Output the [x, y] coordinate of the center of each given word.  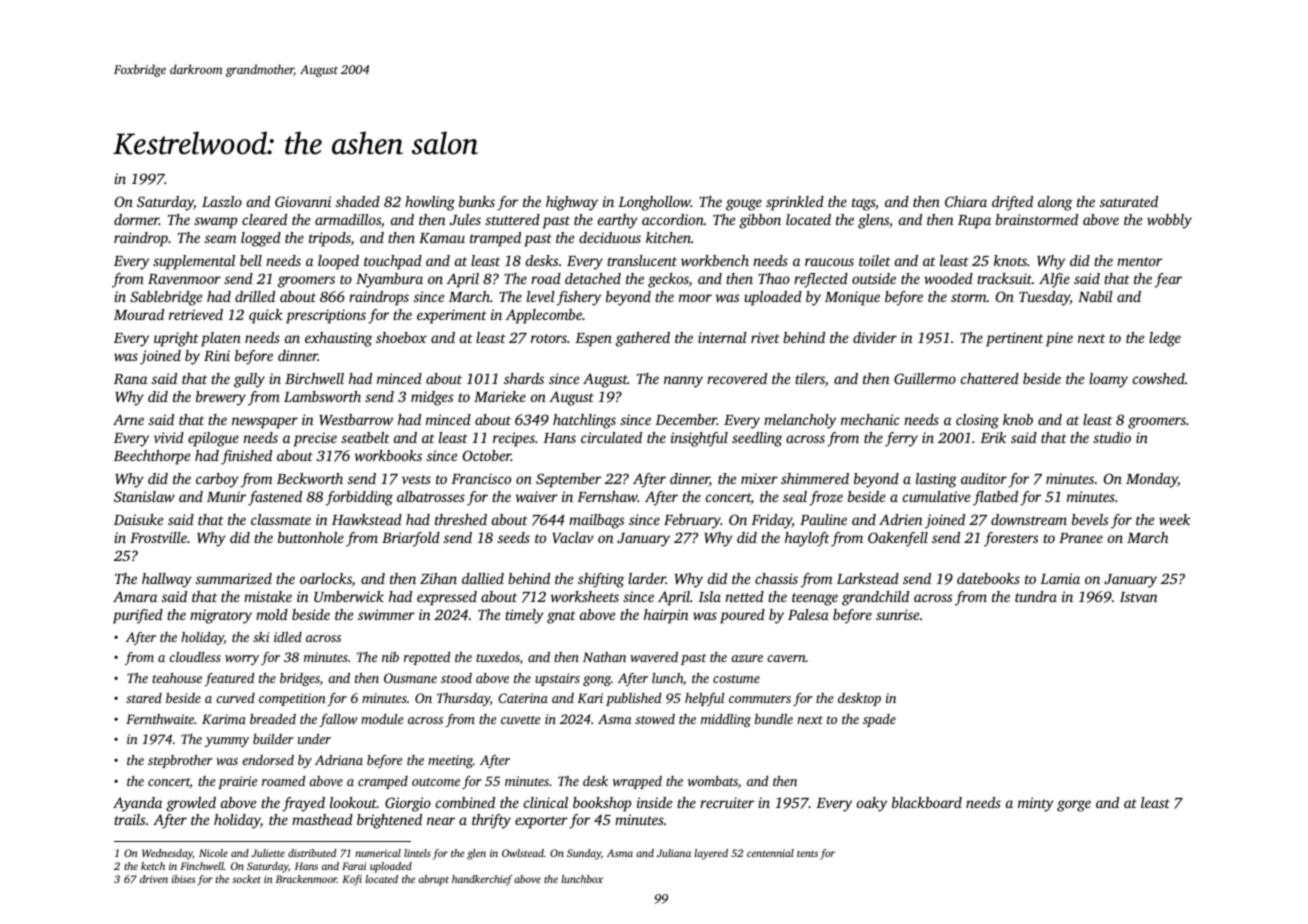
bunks [477, 201]
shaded [358, 201]
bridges [300, 679]
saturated [1129, 201]
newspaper [265, 423]
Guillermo [925, 378]
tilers [810, 378]
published [633, 699]
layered [711, 854]
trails [129, 819]
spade [879, 720]
